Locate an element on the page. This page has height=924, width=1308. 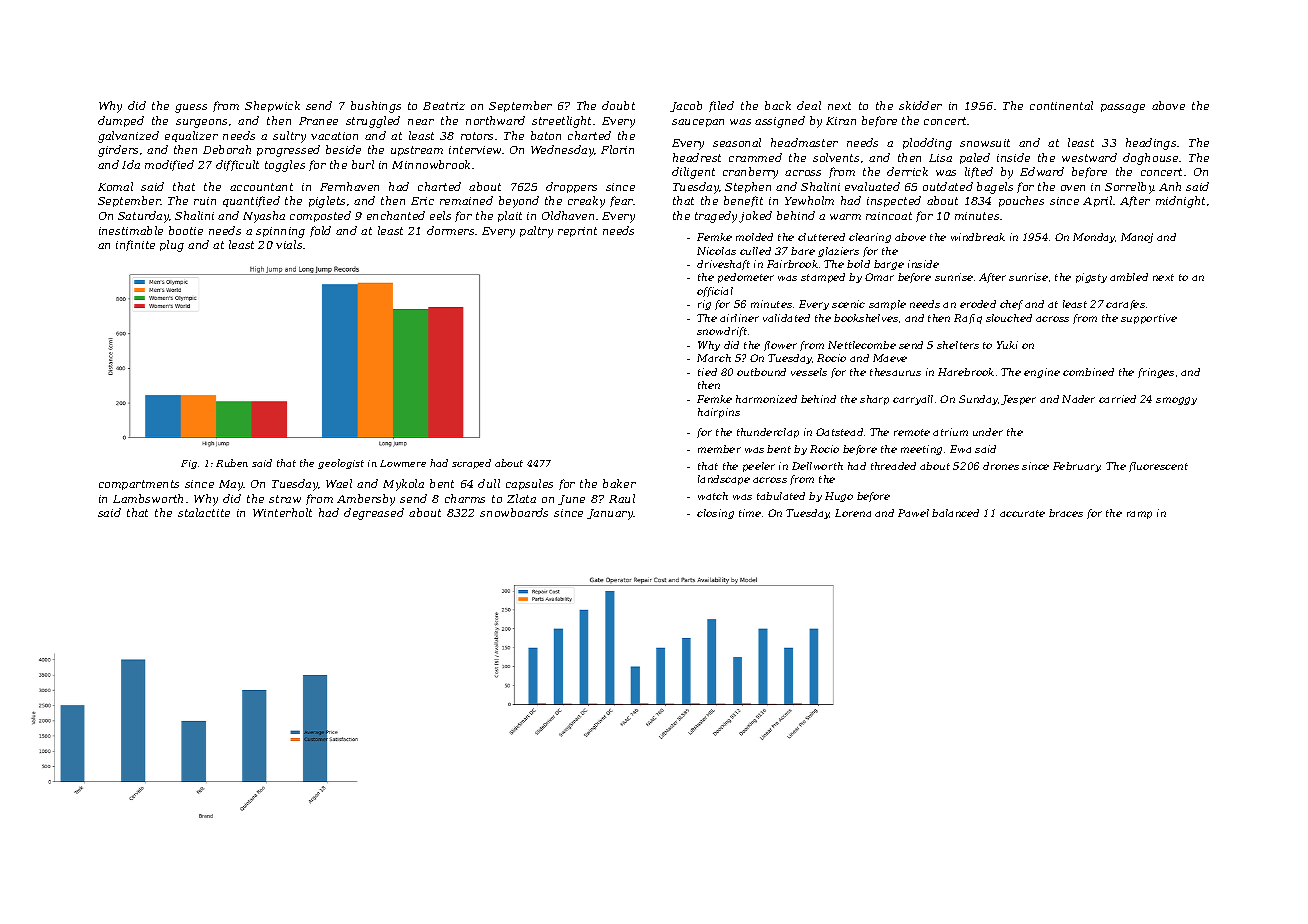
stalactite is located at coordinates (204, 512).
